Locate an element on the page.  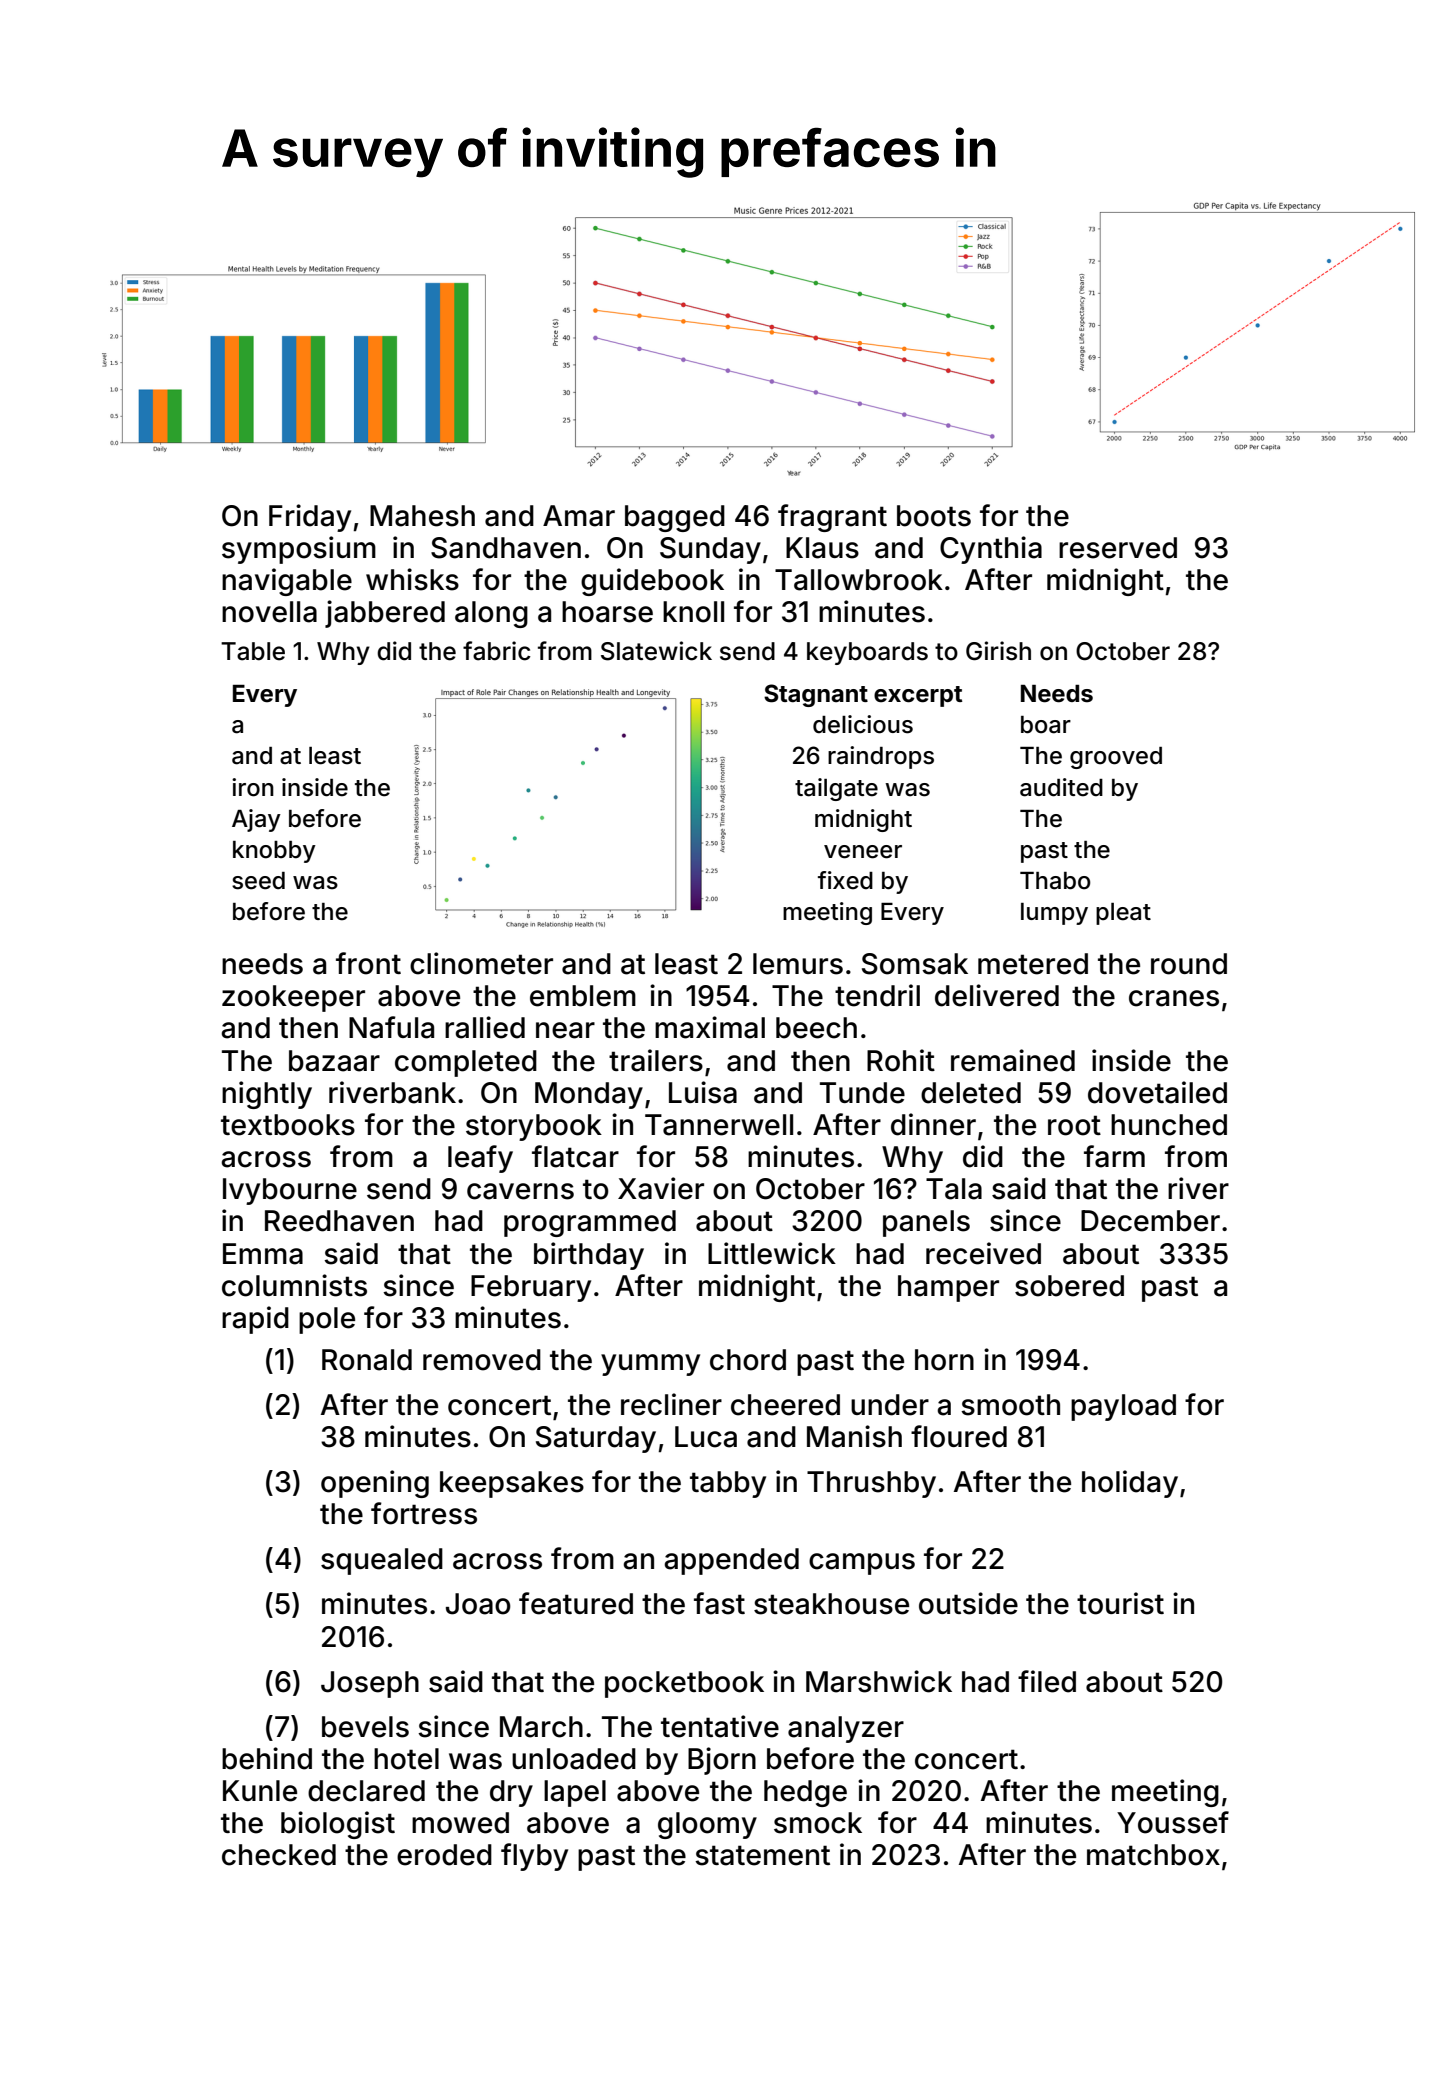
Mahesh is located at coordinates (422, 516).
